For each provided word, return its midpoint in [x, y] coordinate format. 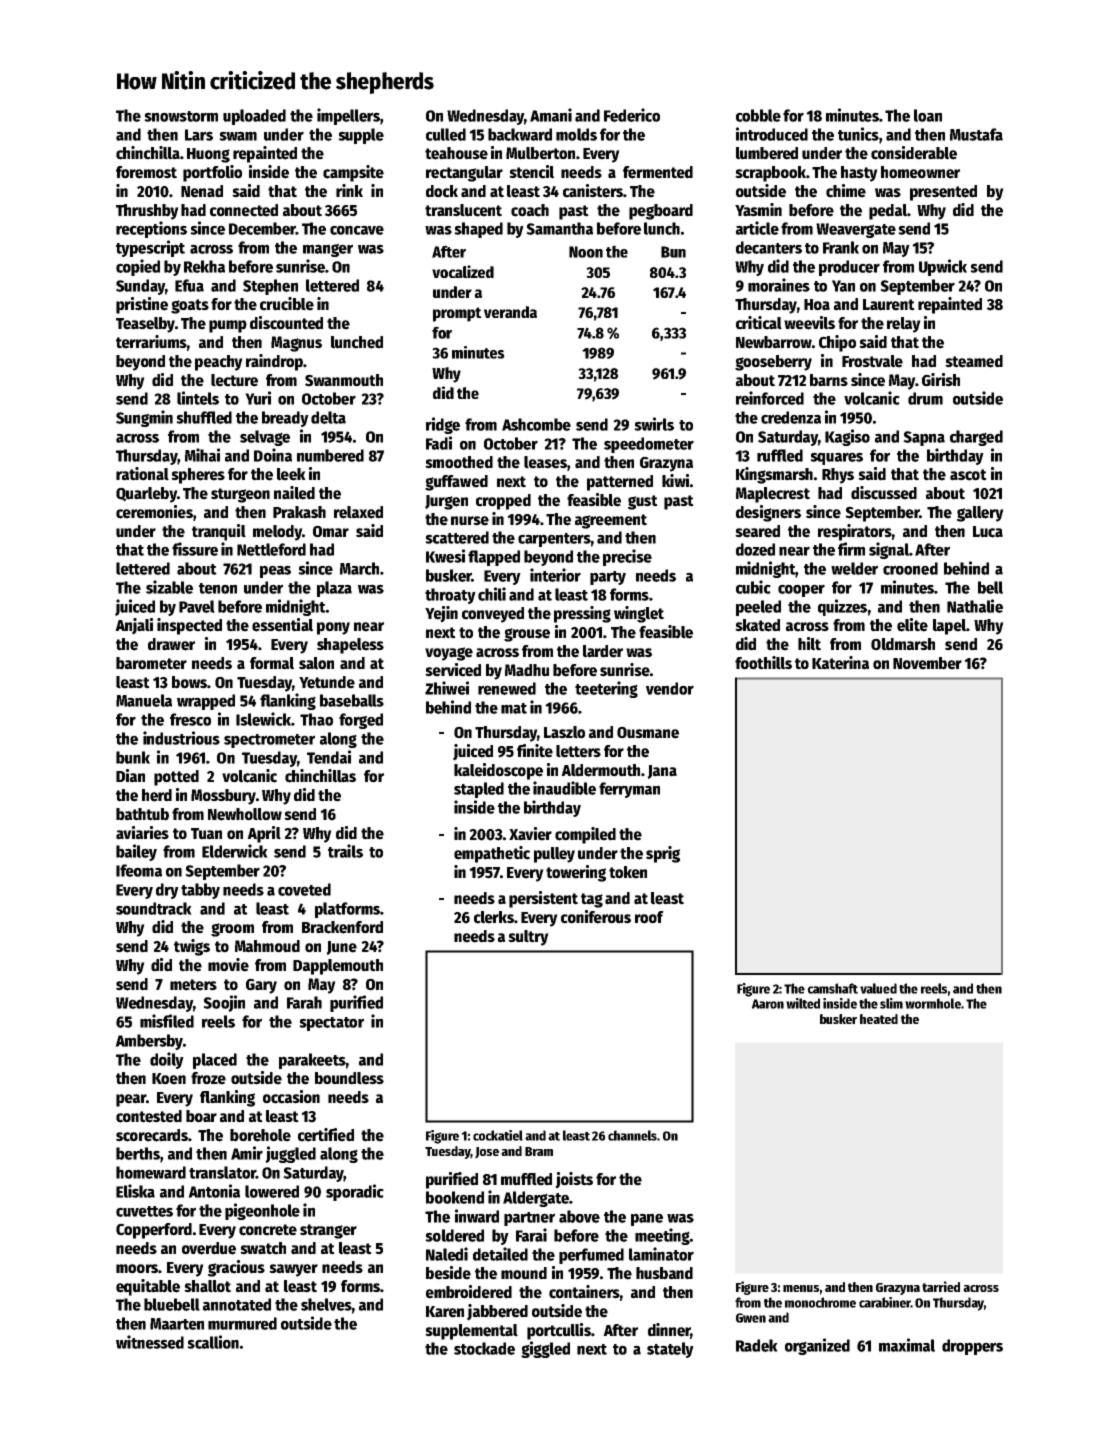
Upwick [943, 267]
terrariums [151, 342]
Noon [586, 252]
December [262, 228]
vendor [670, 688]
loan [928, 115]
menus [801, 1288]
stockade [484, 1348]
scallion [213, 1342]
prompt [457, 314]
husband [664, 1273]
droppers [972, 1347]
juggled [290, 1154]
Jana [662, 772]
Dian [130, 776]
